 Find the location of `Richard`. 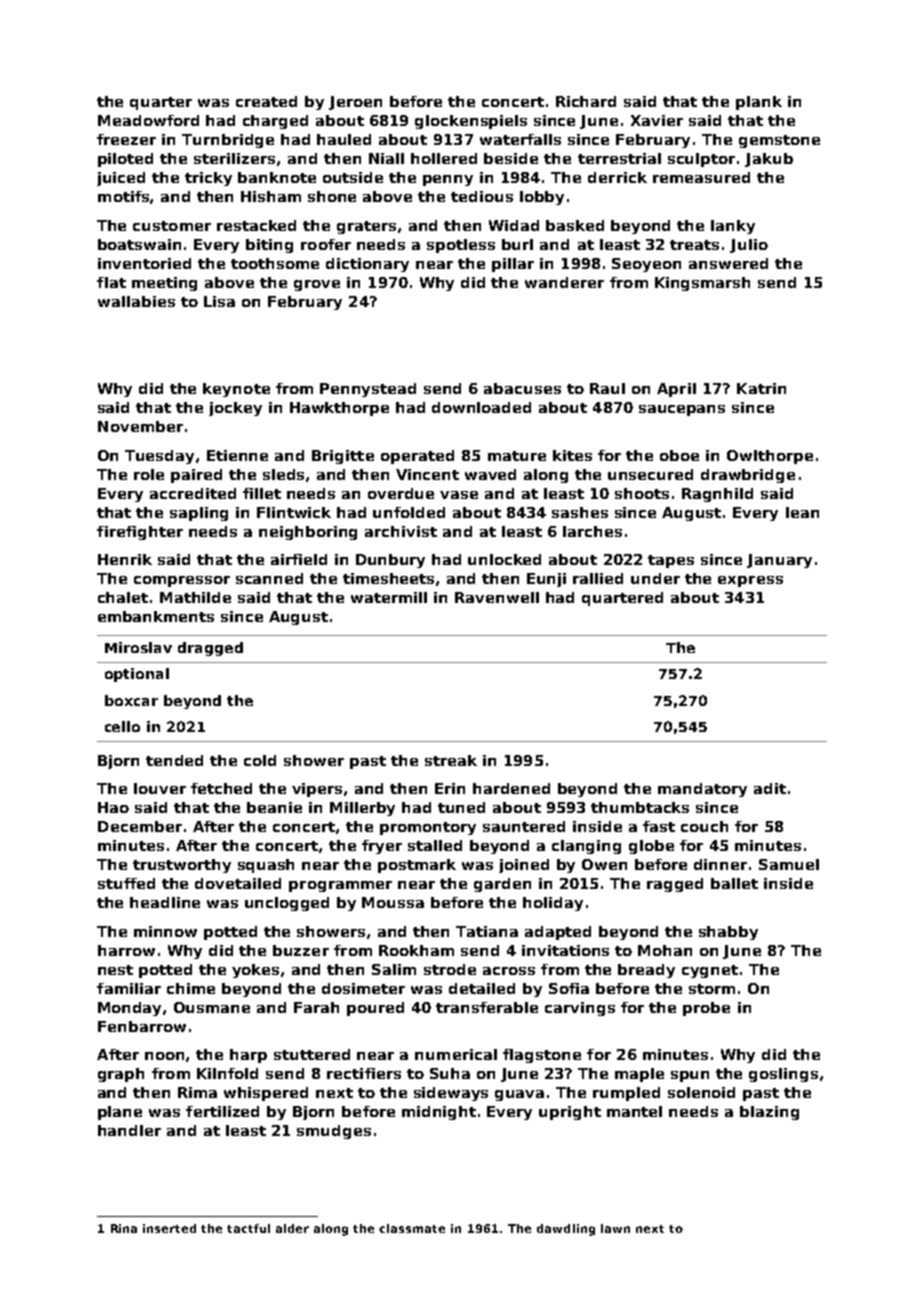

Richard is located at coordinates (586, 101).
